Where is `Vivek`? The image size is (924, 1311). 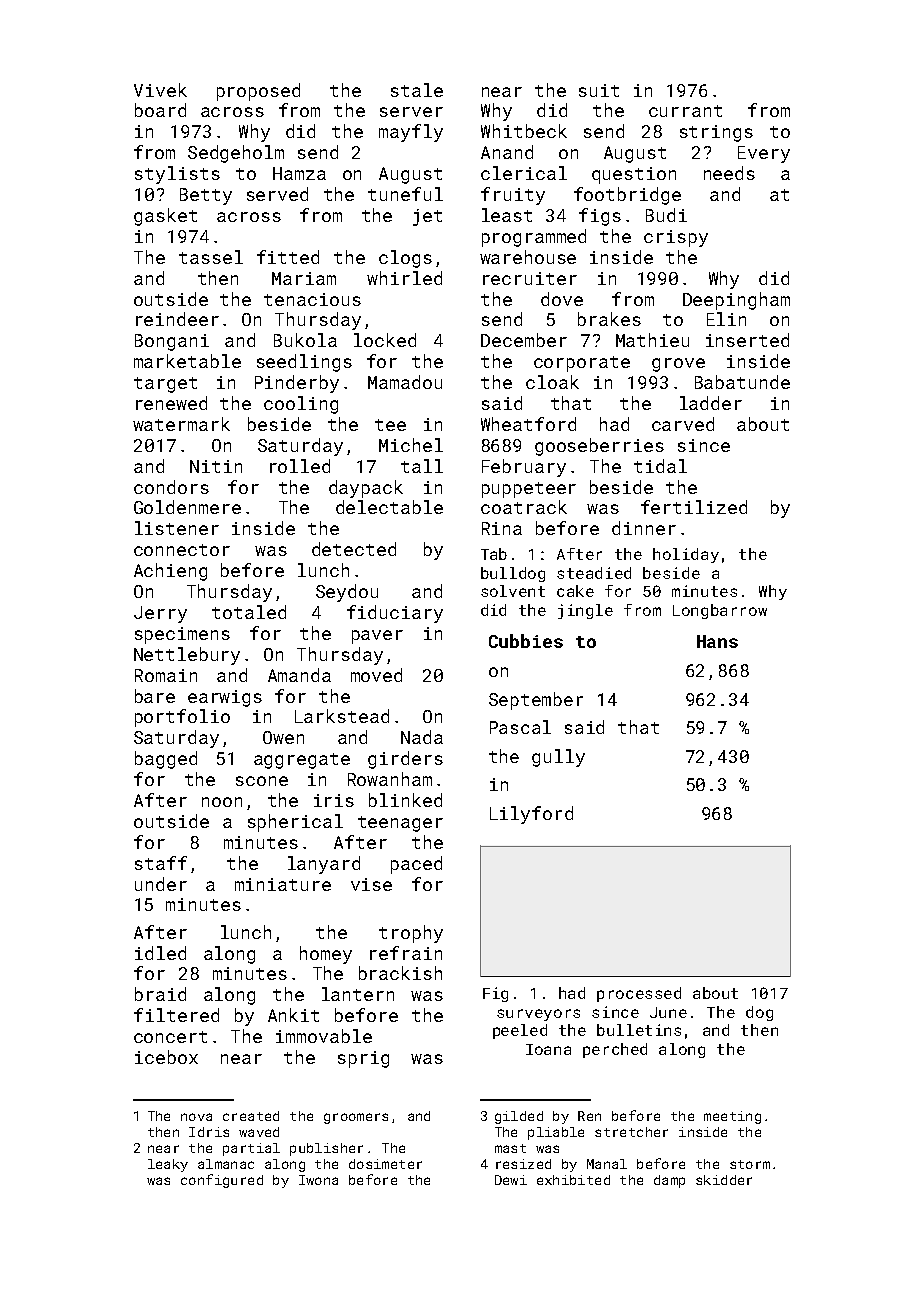
Vivek is located at coordinates (160, 90).
